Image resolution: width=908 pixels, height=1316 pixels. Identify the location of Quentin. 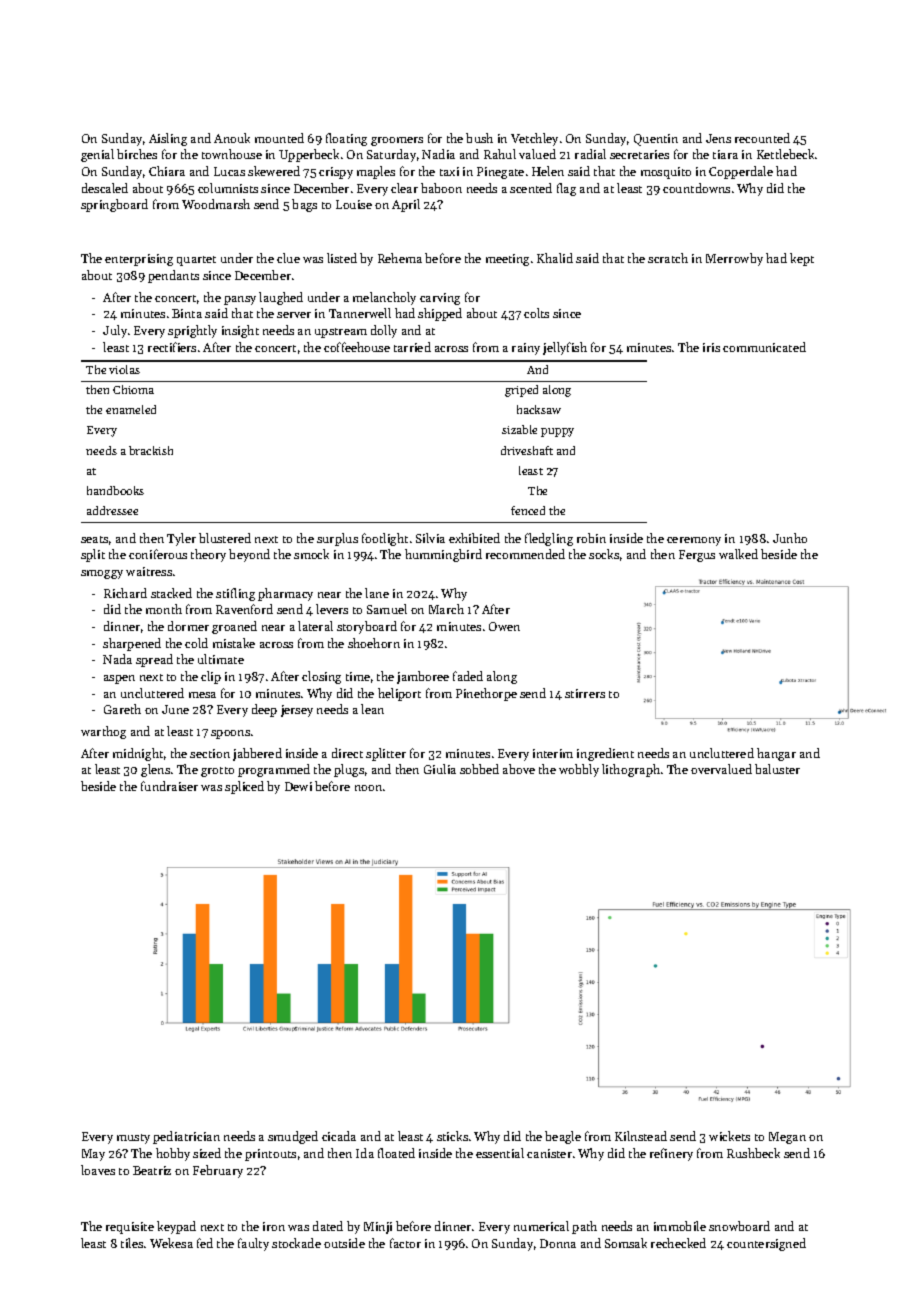
(656, 140).
